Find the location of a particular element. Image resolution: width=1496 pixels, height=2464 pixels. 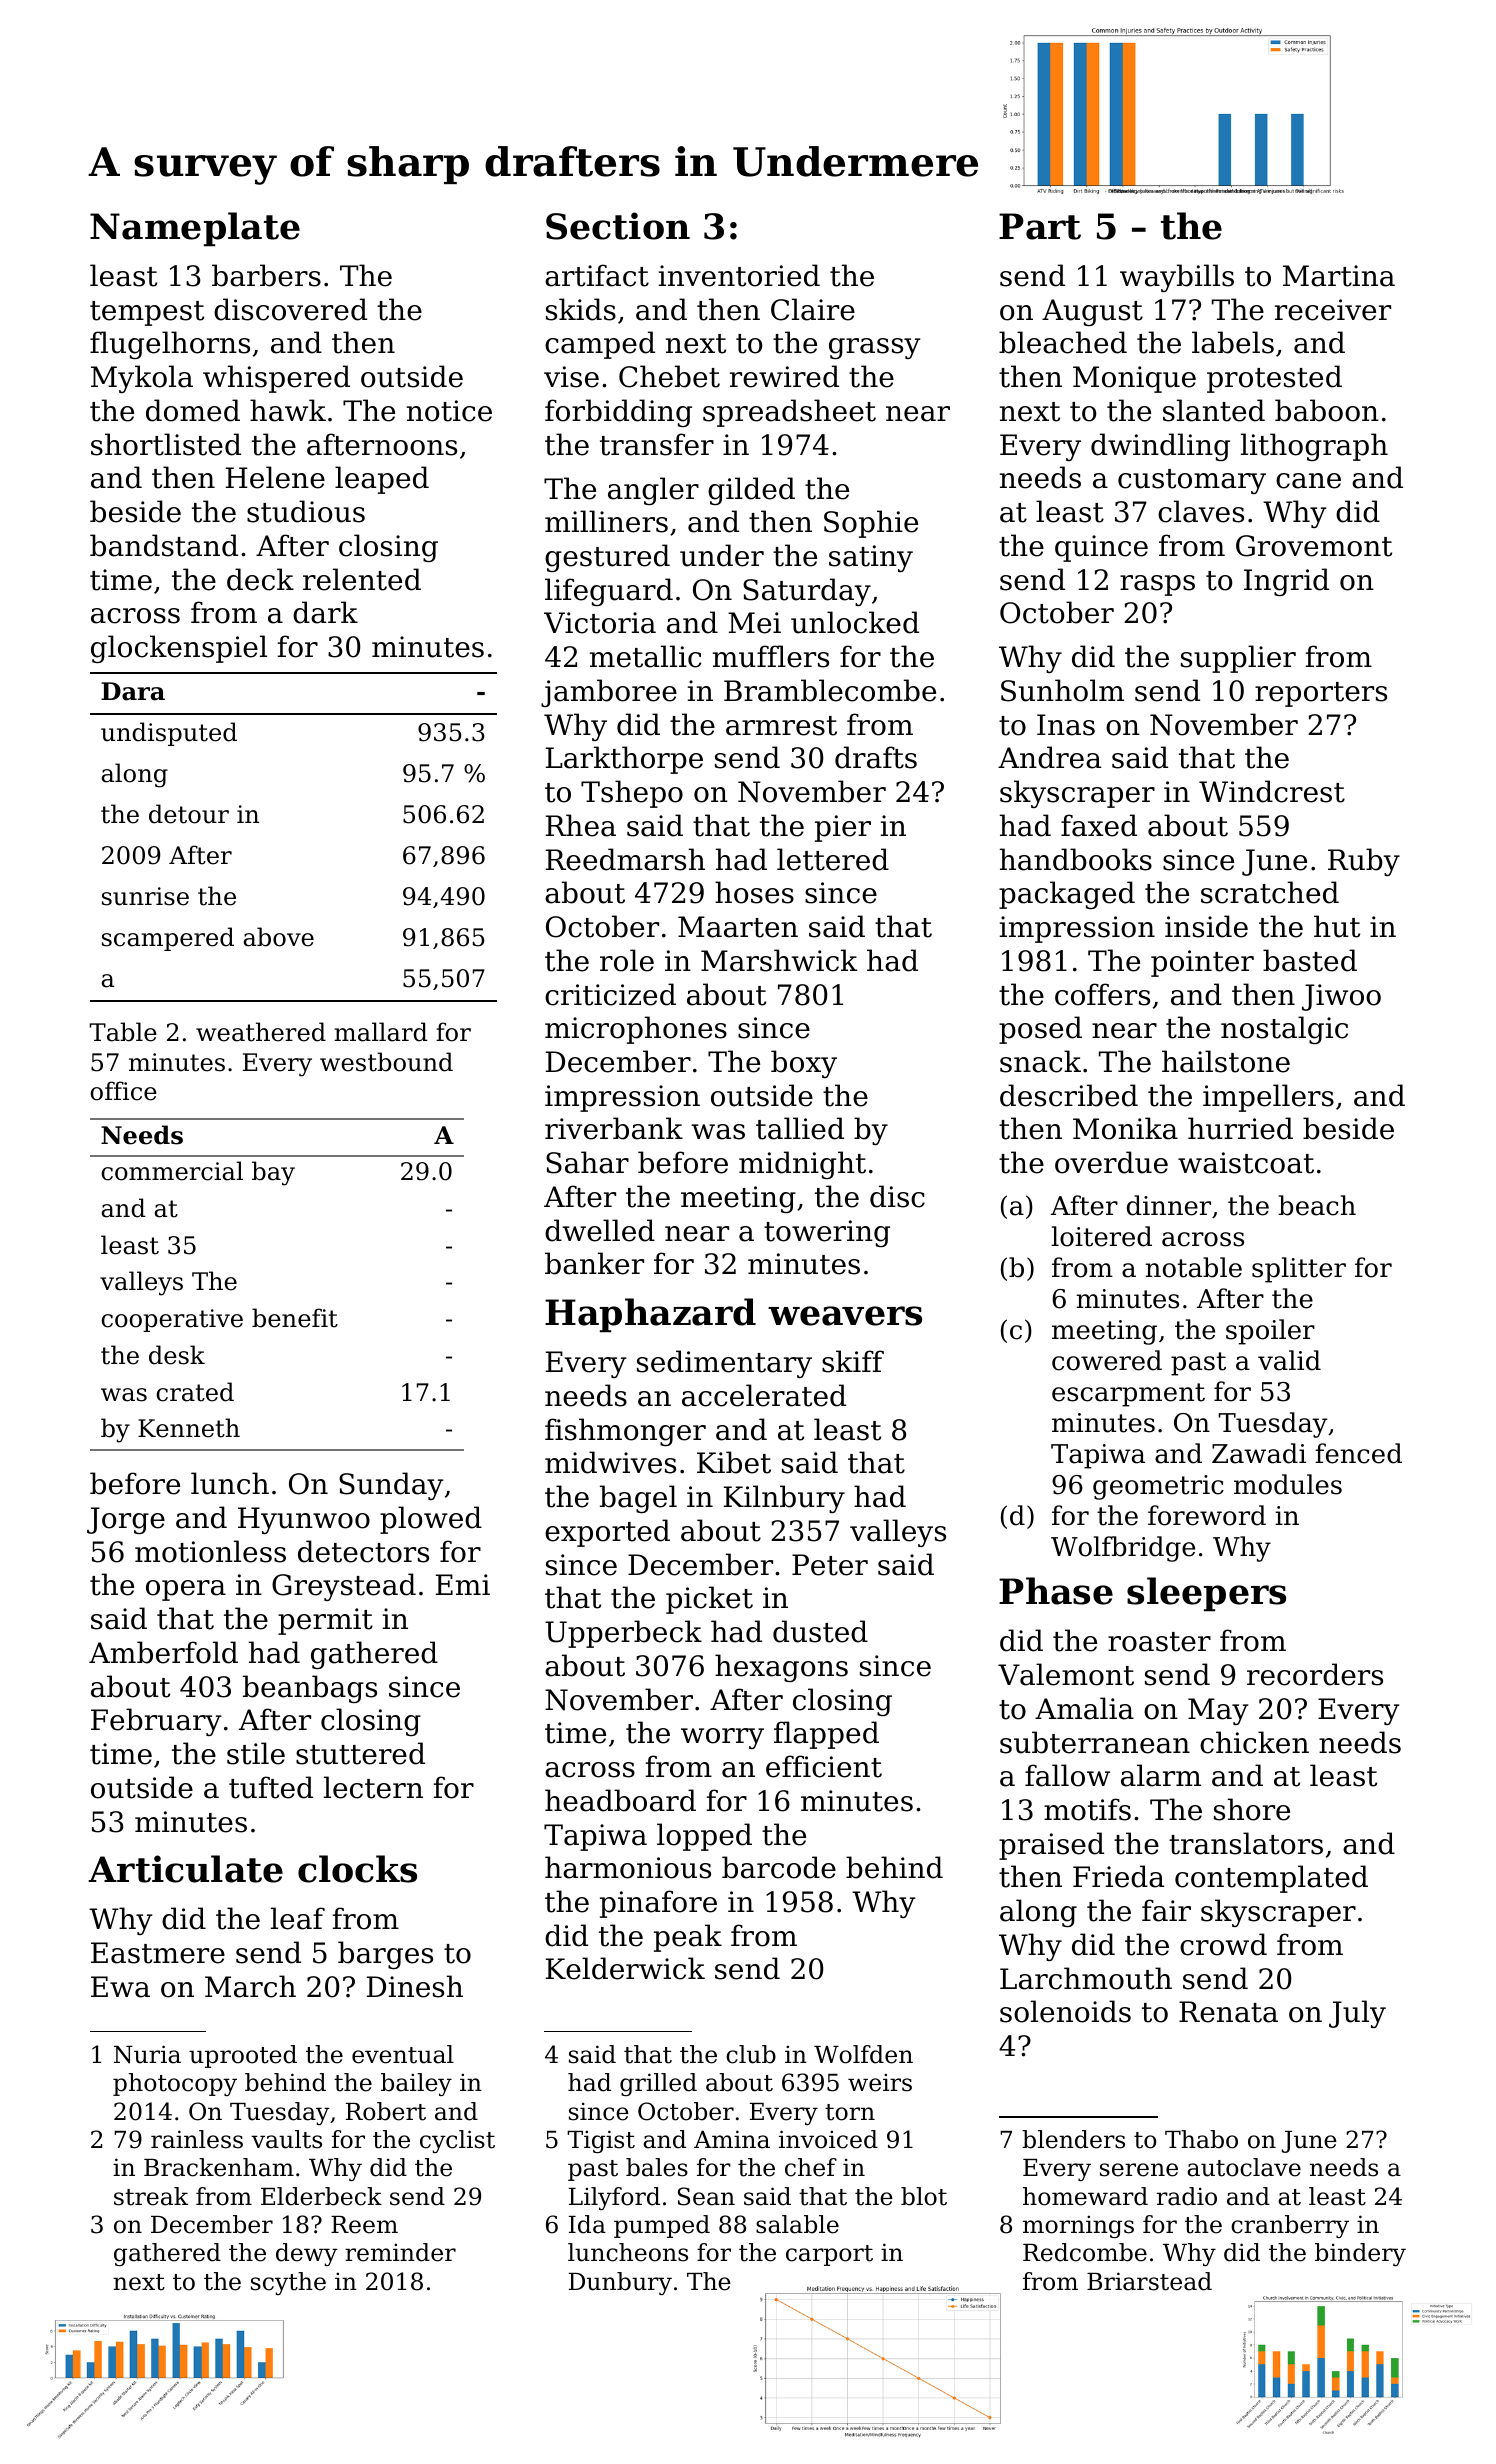

tallied is located at coordinates (800, 1128).
